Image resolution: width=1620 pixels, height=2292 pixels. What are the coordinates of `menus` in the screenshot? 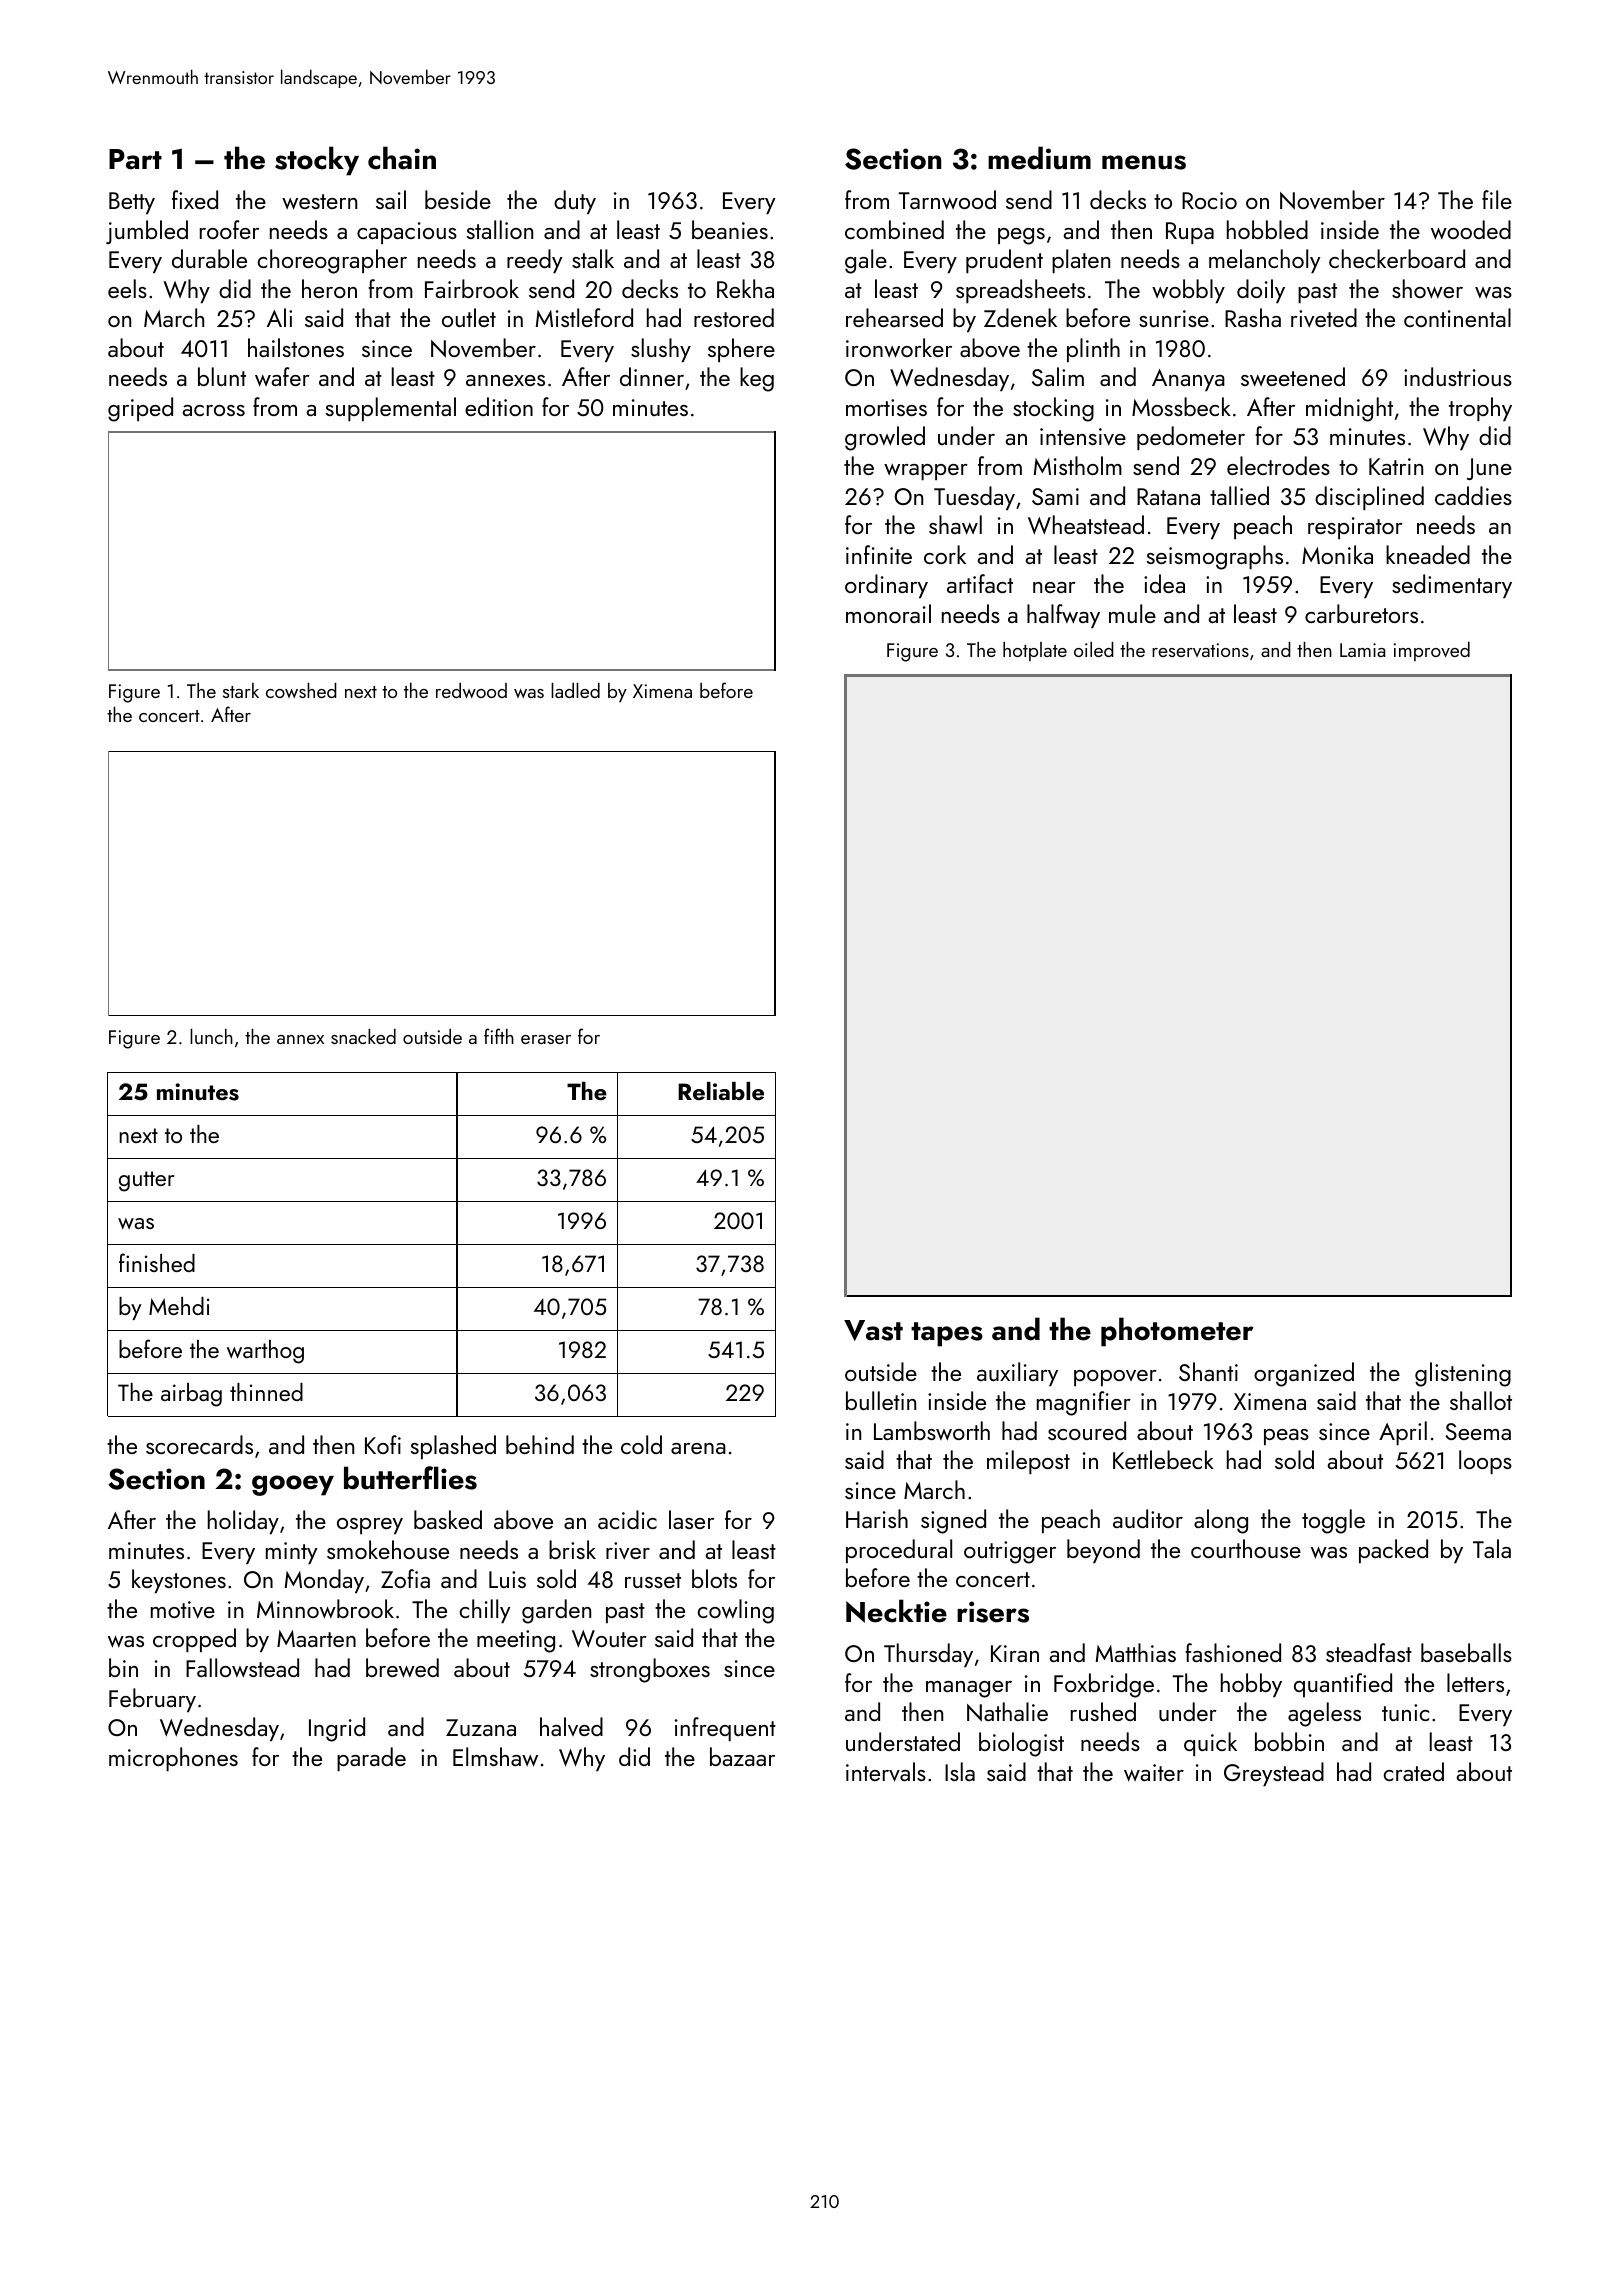 It's located at (1144, 162).
